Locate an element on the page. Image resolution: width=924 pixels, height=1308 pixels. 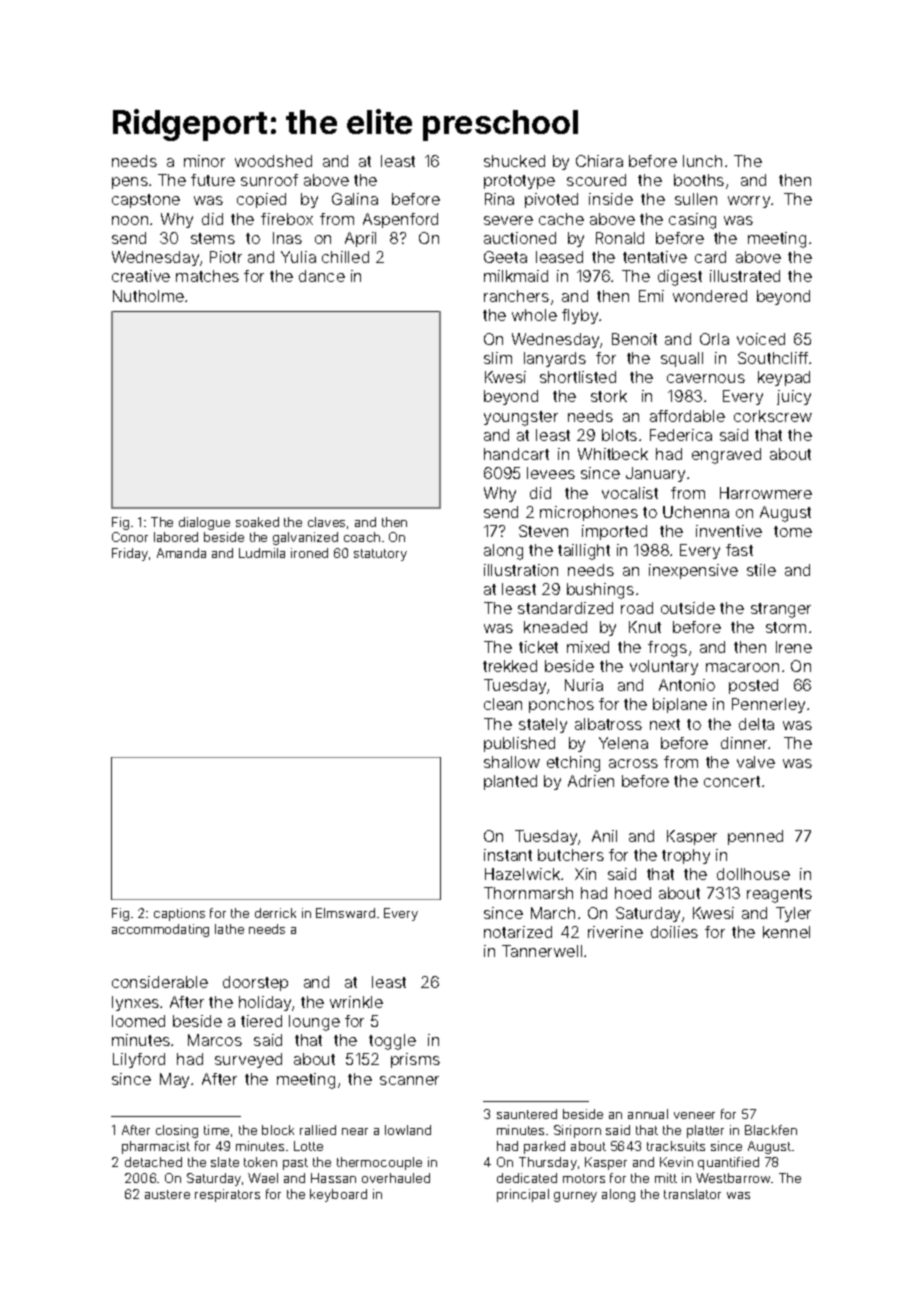
reagents is located at coordinates (779, 895).
